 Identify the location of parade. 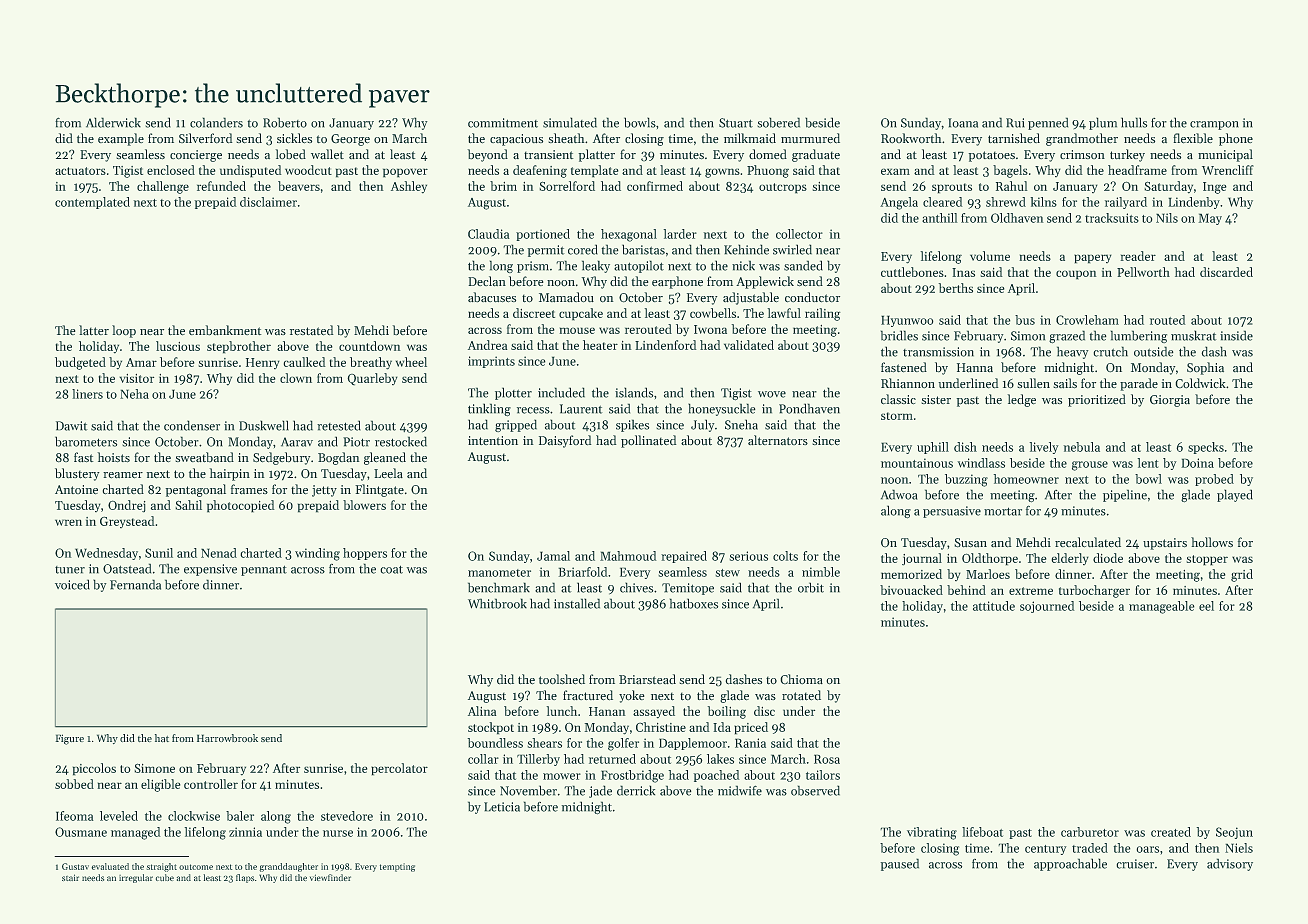
(1139, 384).
